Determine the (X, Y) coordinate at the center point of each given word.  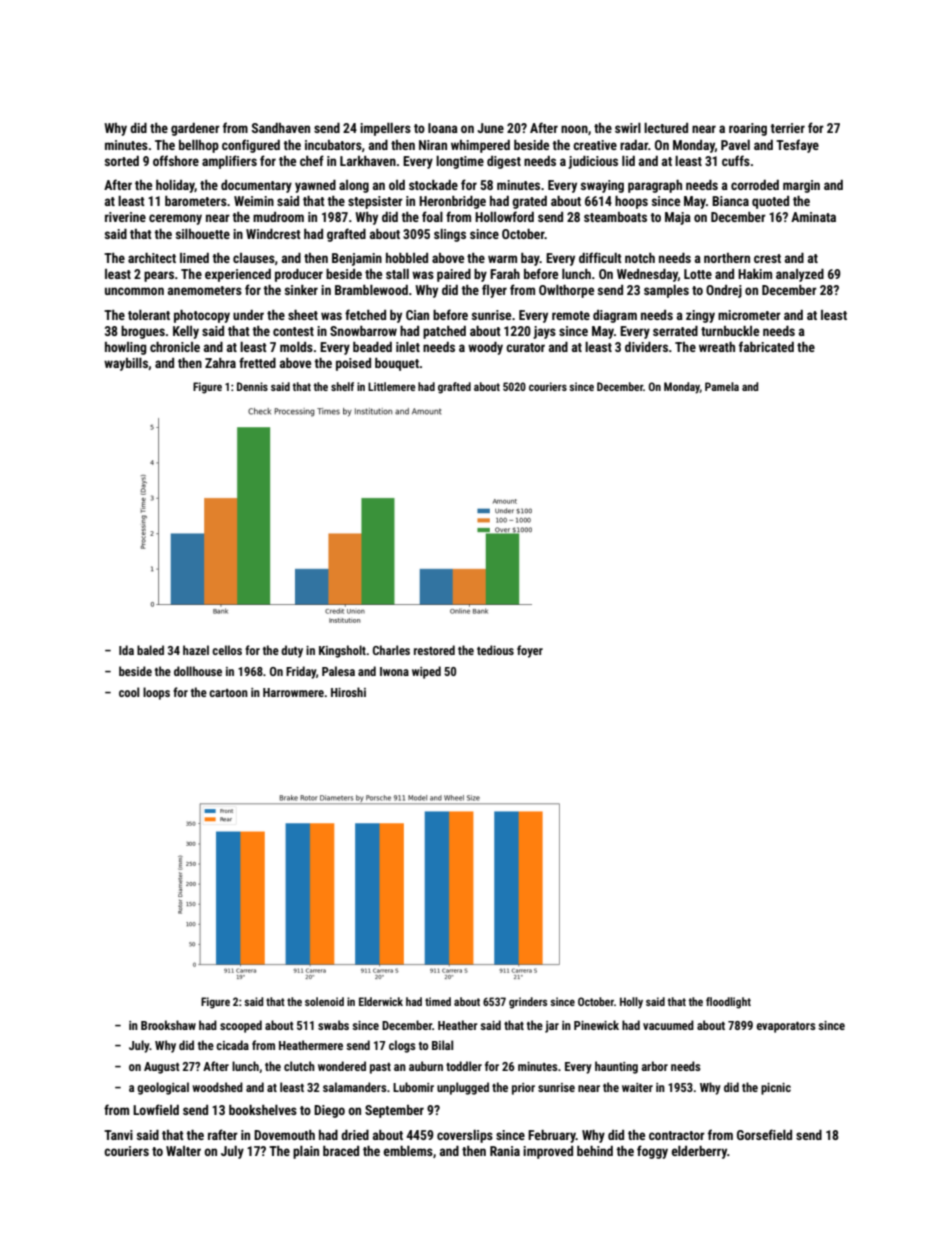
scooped (241, 1026)
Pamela (722, 386)
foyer (530, 651)
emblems (408, 1151)
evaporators (786, 1027)
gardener (195, 129)
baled (150, 650)
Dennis (252, 386)
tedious (495, 650)
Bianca (730, 201)
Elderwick (381, 1001)
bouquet (397, 364)
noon (574, 129)
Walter (183, 1151)
